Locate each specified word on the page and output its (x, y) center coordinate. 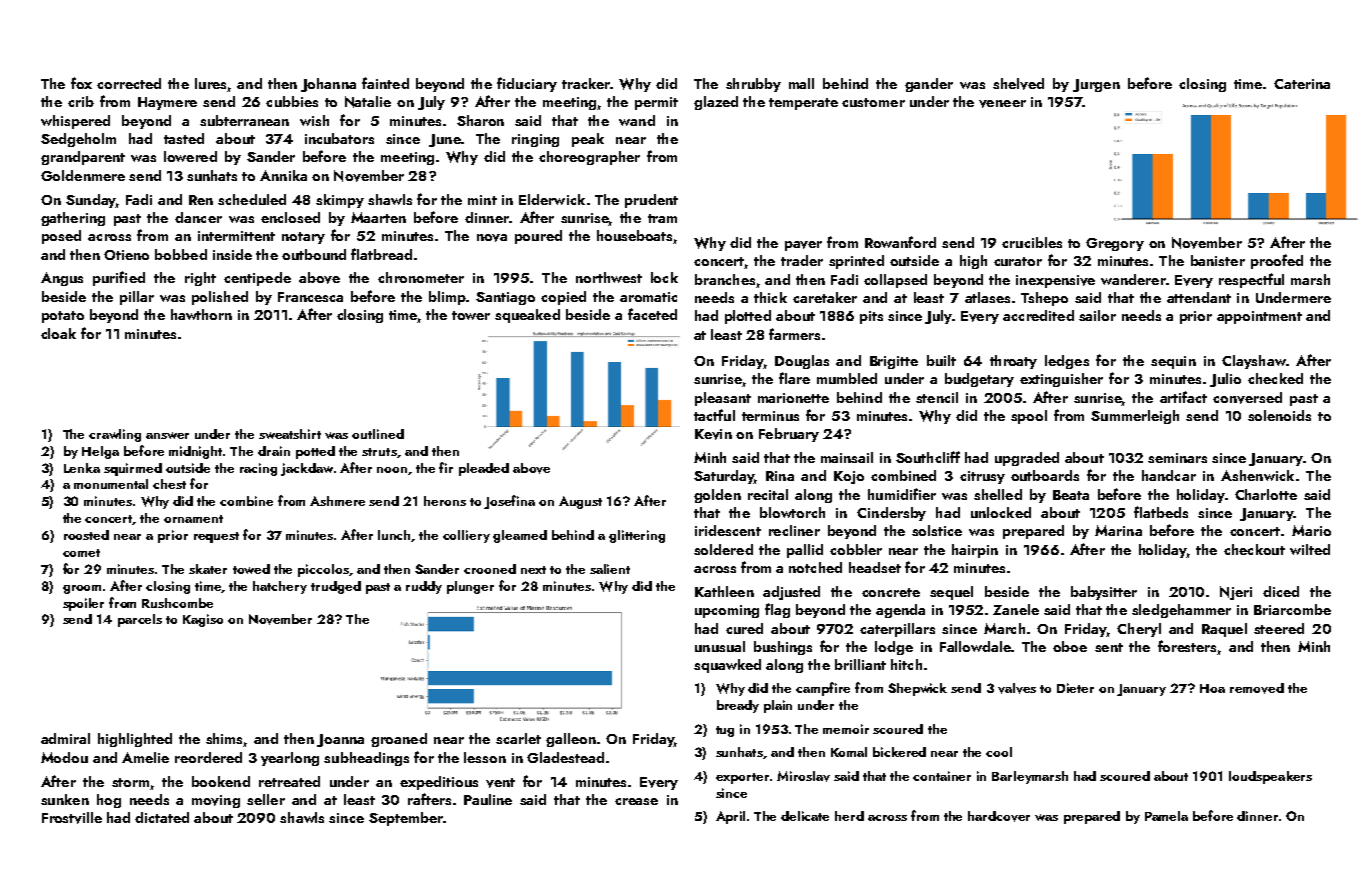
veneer (1002, 104)
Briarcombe (1292, 609)
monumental (111, 484)
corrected (129, 83)
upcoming (727, 611)
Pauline (488, 799)
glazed (716, 103)
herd (849, 816)
